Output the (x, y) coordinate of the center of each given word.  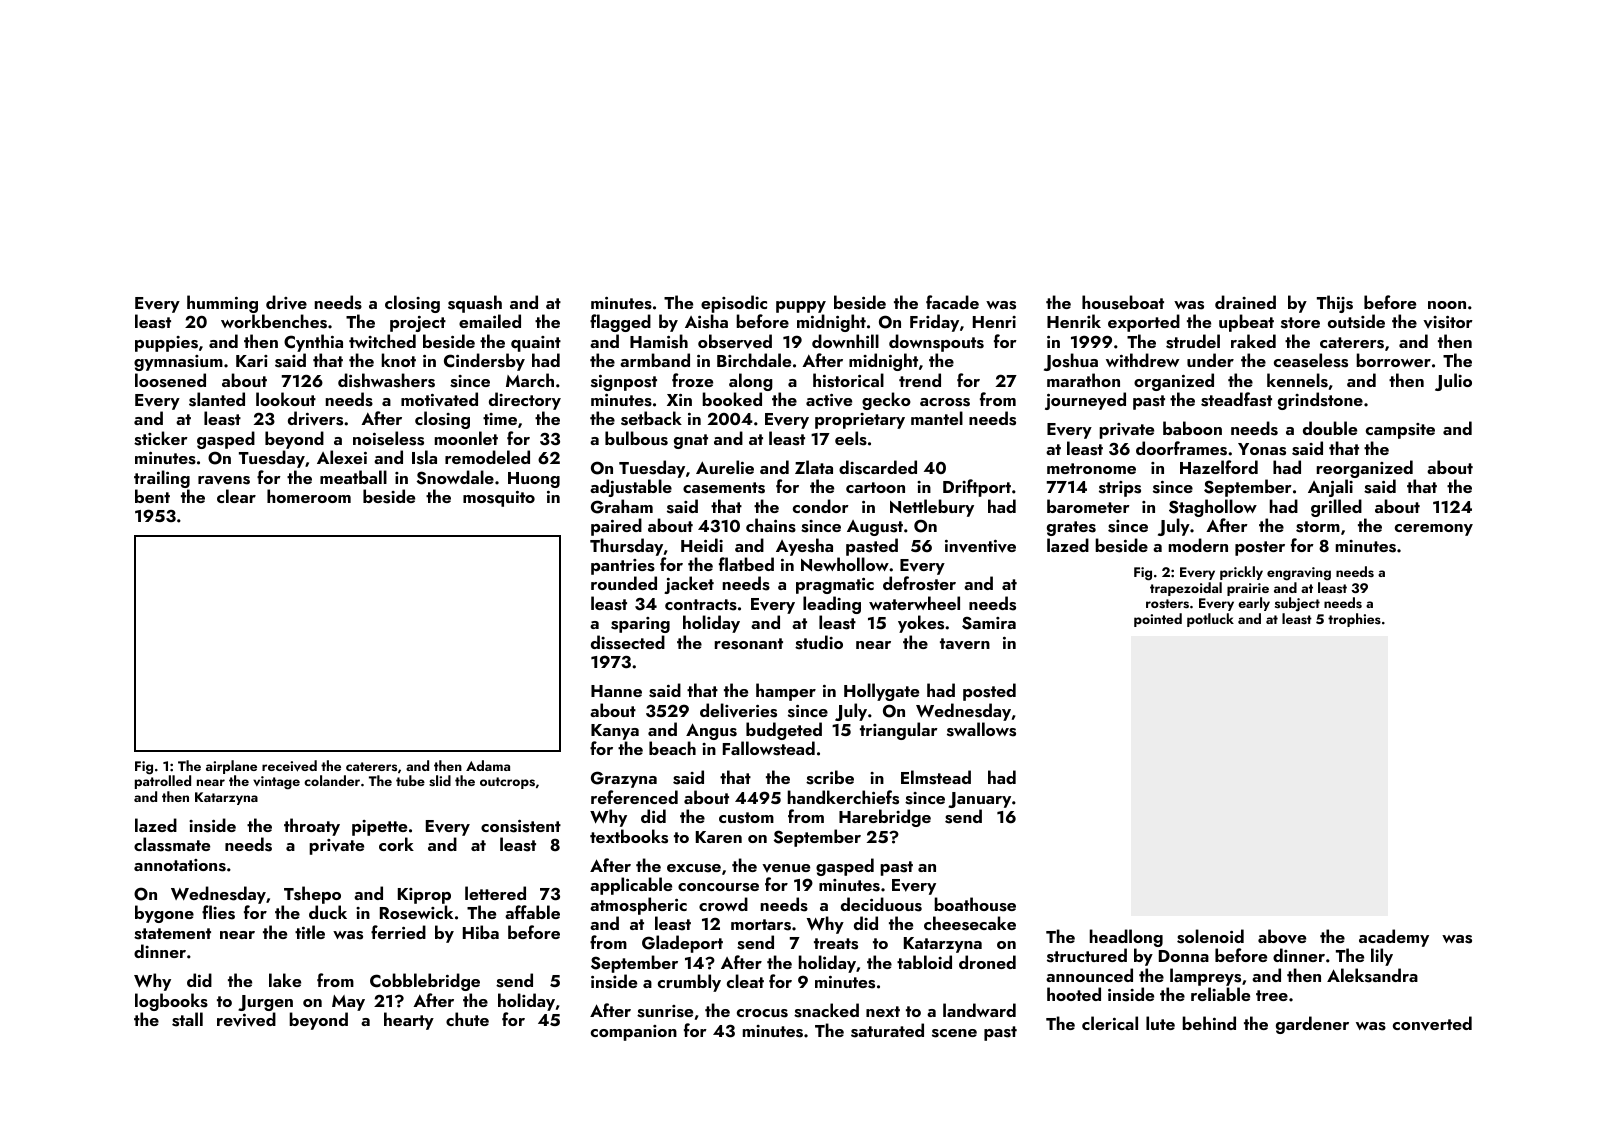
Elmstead (936, 777)
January (979, 800)
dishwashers (386, 380)
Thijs (1335, 304)
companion (634, 1033)
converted (1432, 1023)
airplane (231, 767)
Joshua (1071, 362)
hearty (409, 1021)
